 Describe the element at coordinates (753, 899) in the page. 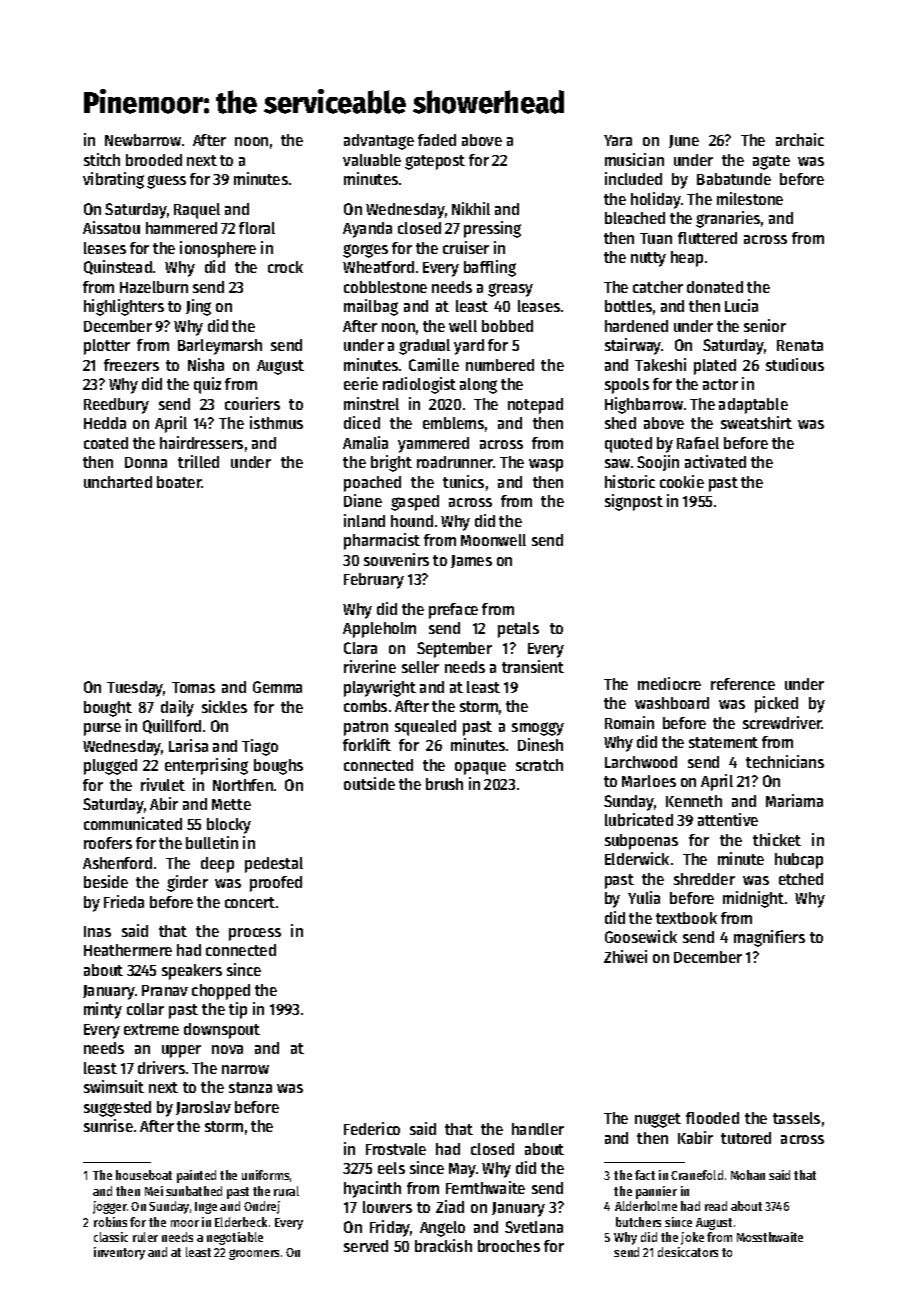

I see `midnight` at that location.
